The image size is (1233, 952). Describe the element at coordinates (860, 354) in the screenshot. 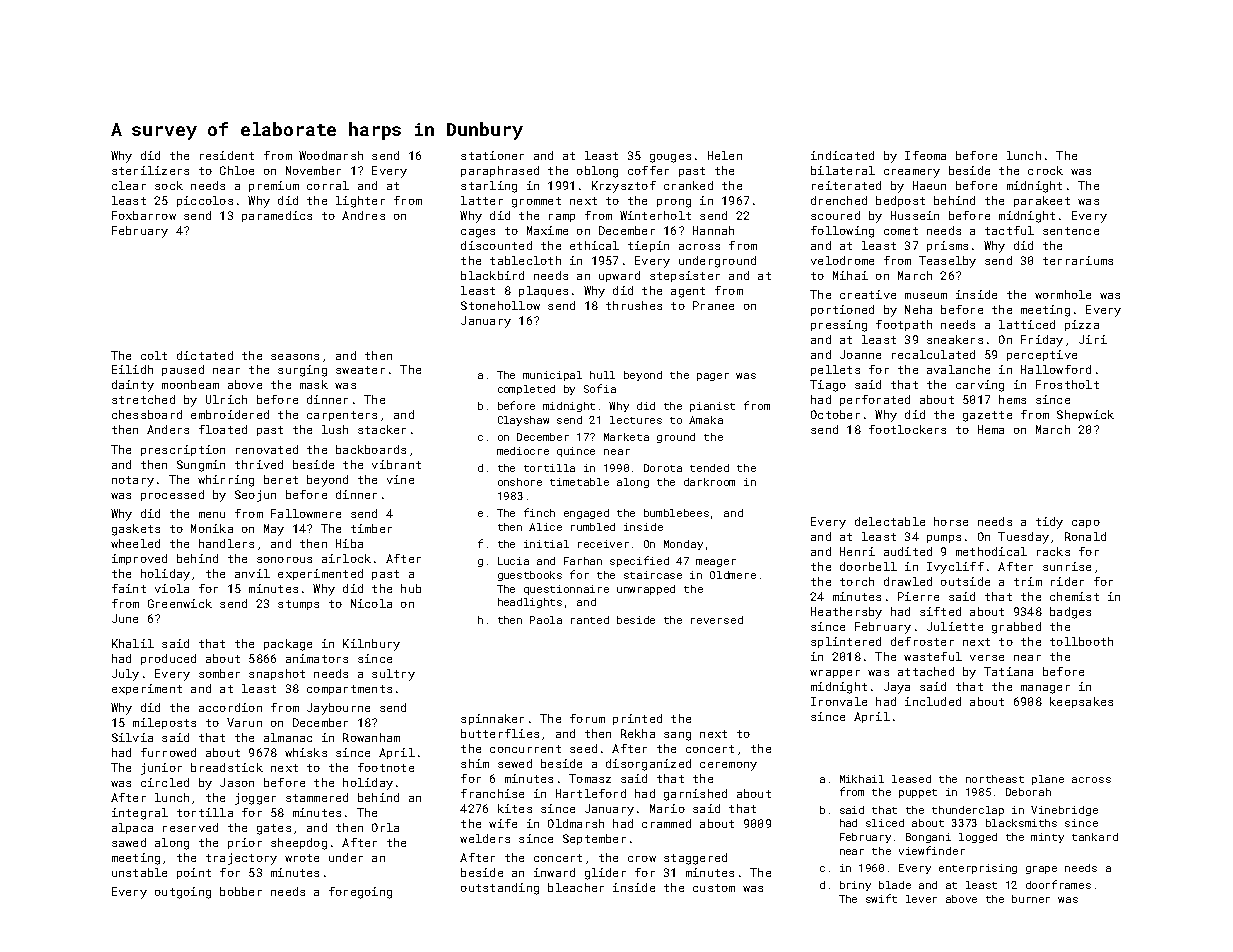

I see `Joanne` at that location.
